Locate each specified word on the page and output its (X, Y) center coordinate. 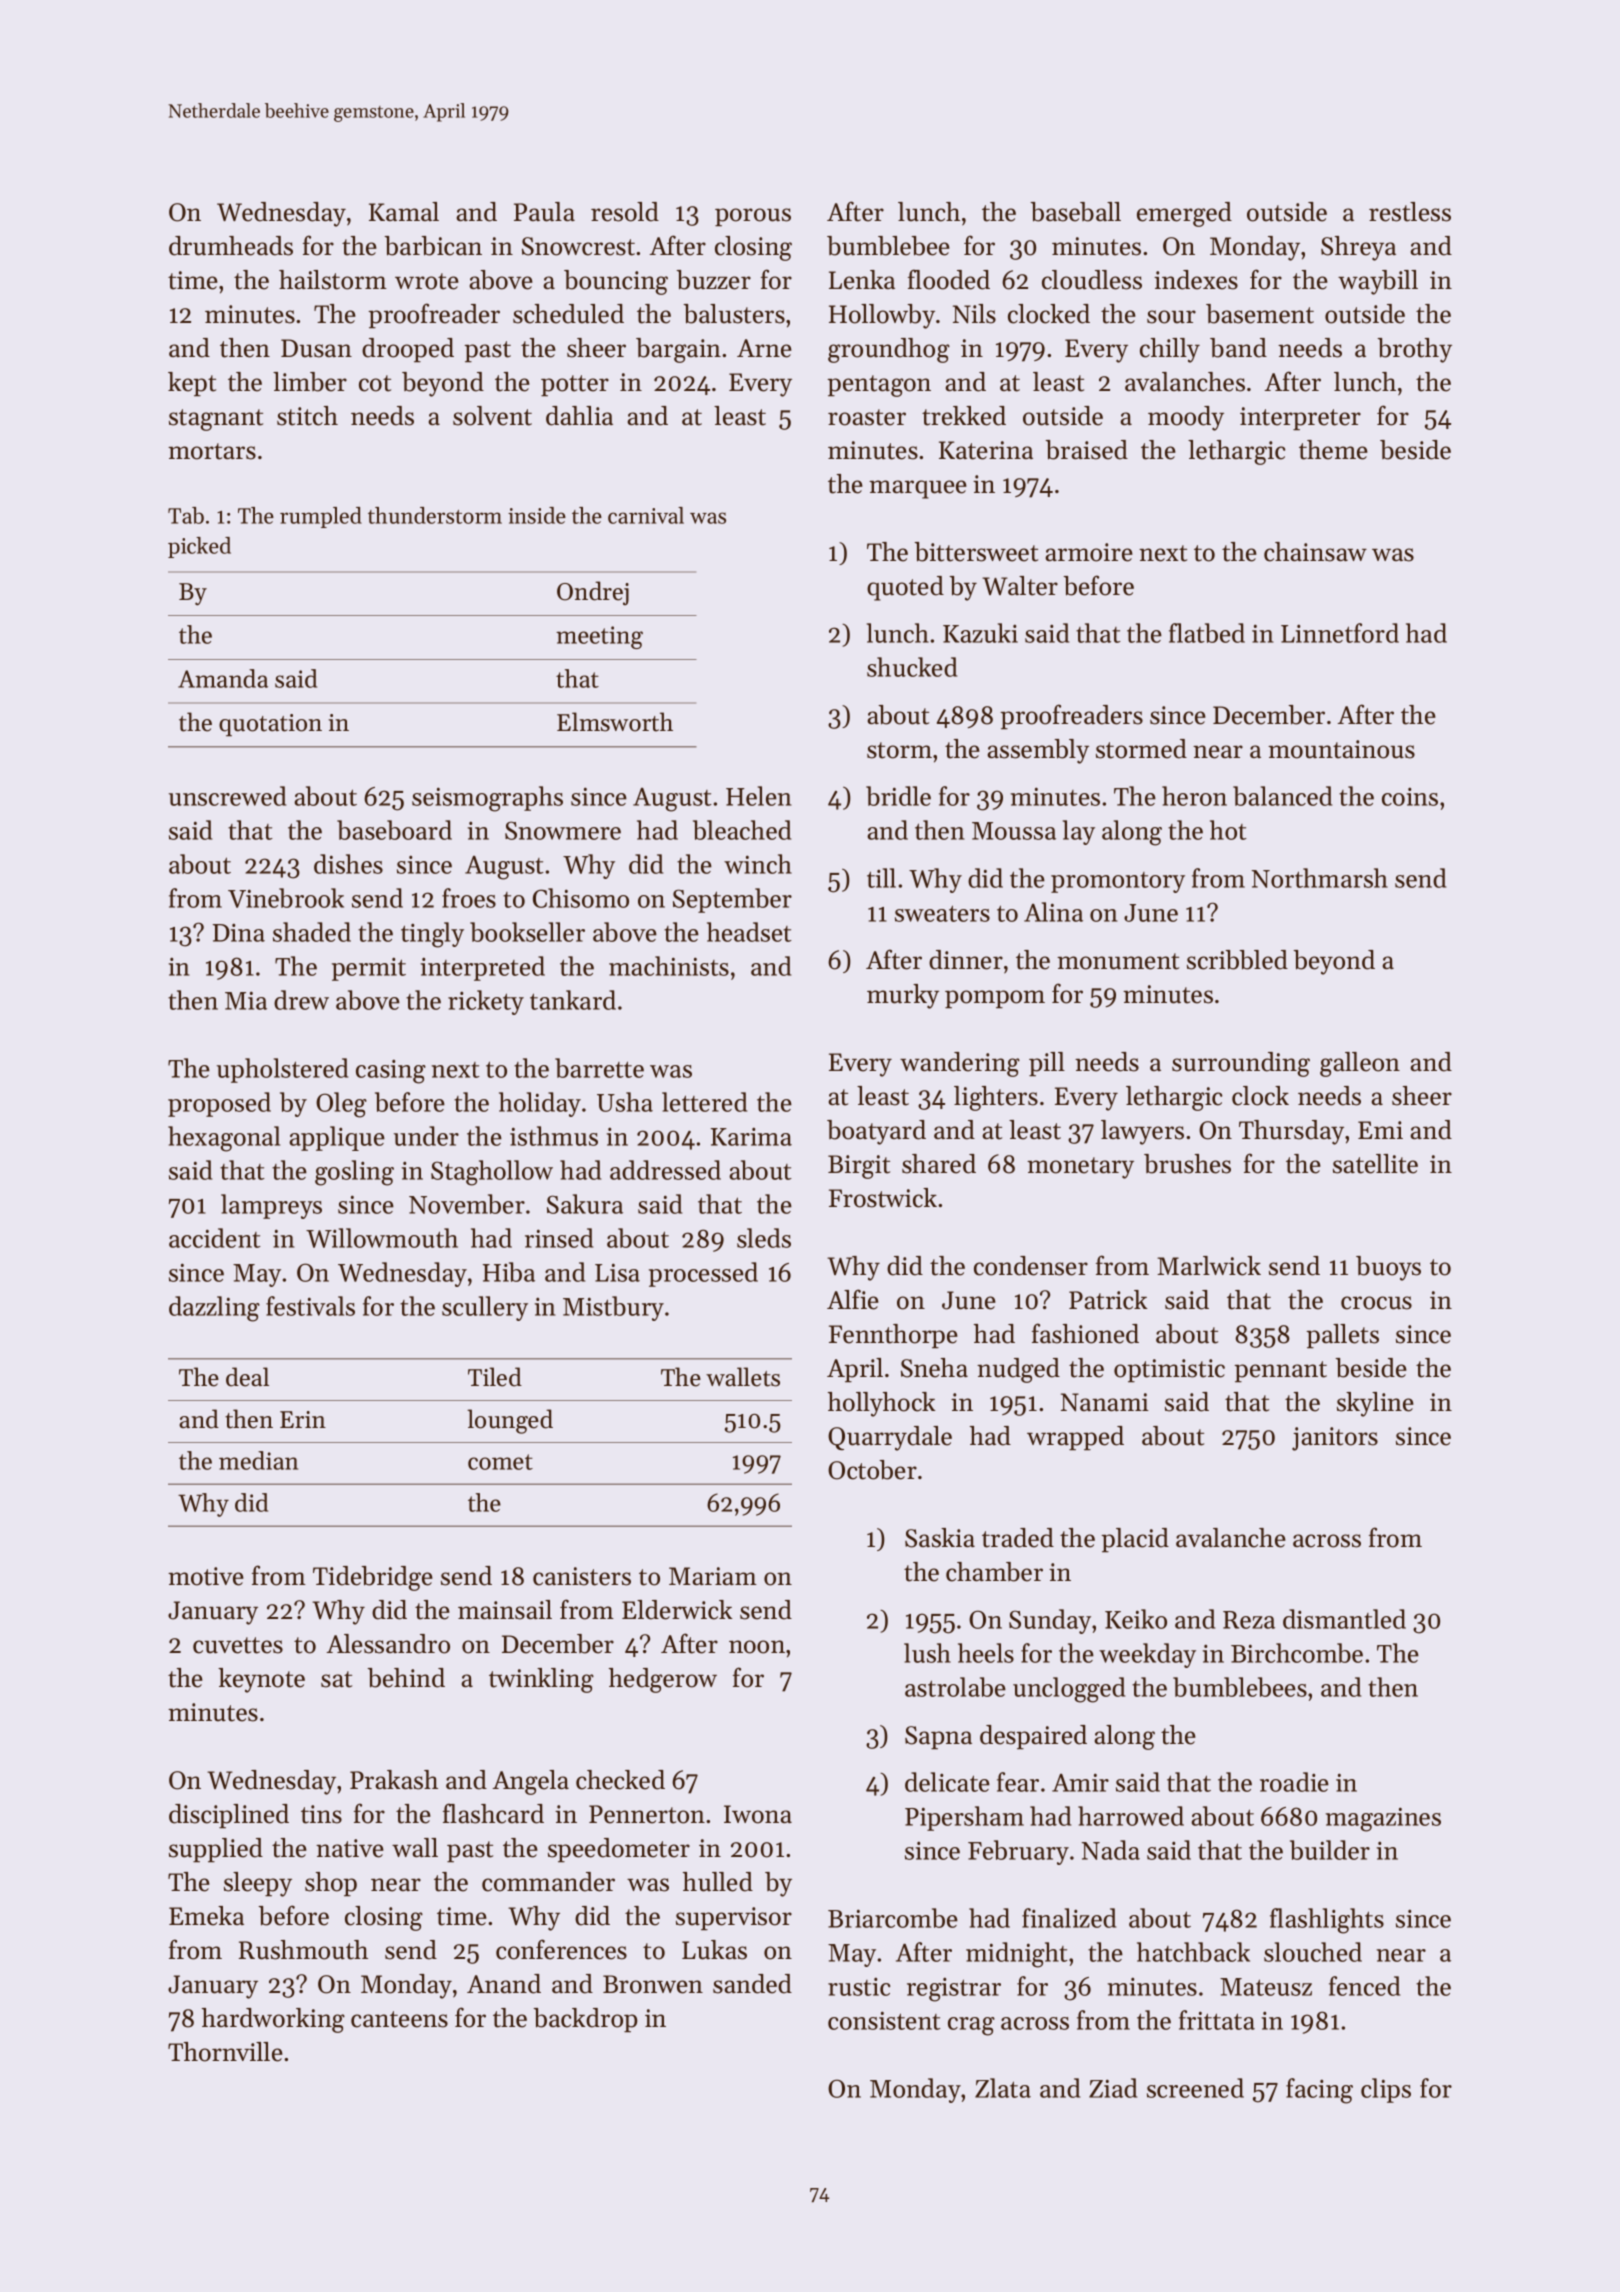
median (258, 1460)
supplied (216, 1850)
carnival (646, 515)
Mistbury (613, 1308)
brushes (1187, 1164)
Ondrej (593, 593)
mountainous (1341, 749)
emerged (1184, 214)
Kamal (404, 211)
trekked (964, 416)
